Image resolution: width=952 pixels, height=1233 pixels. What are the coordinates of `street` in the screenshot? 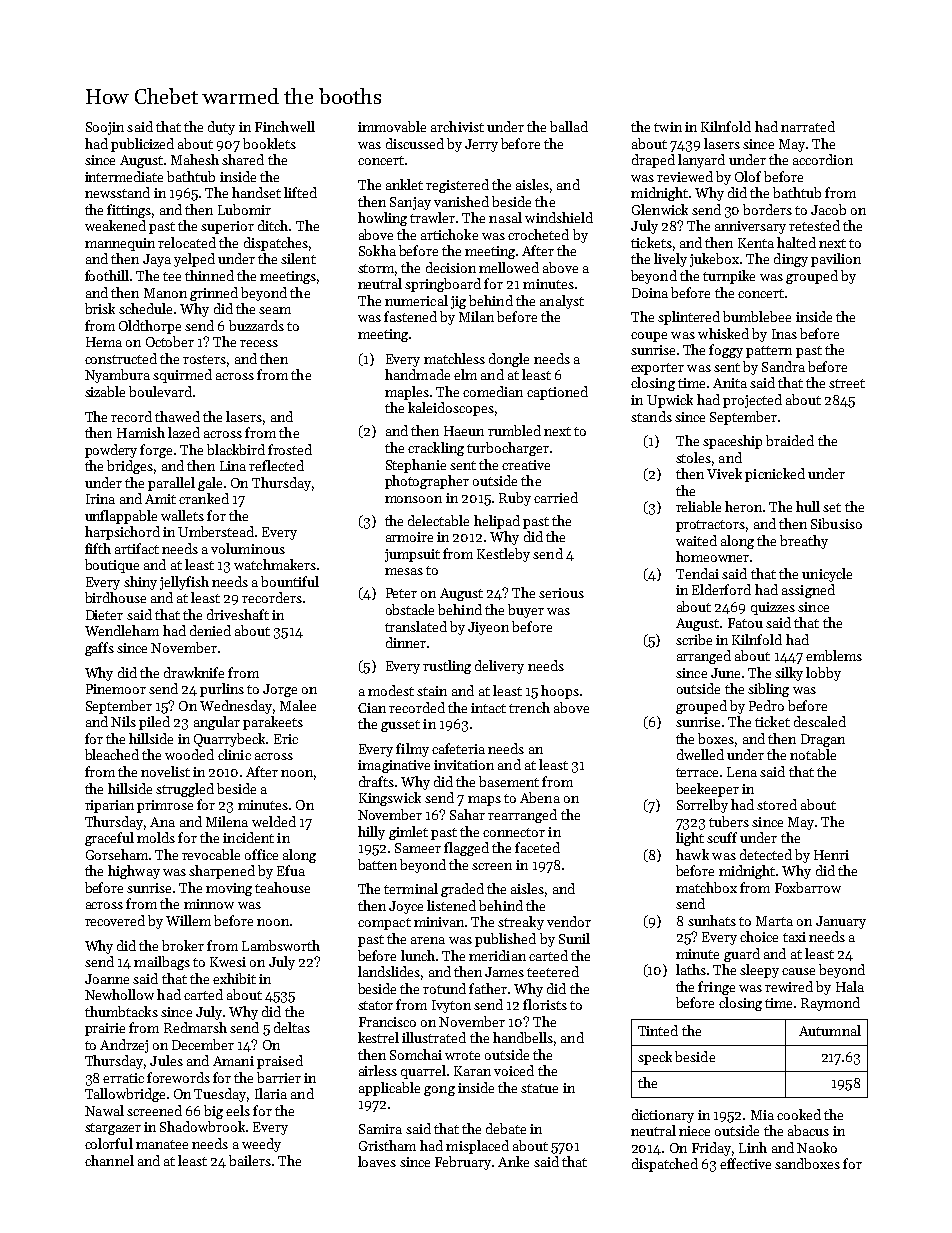 It's located at (847, 383).
